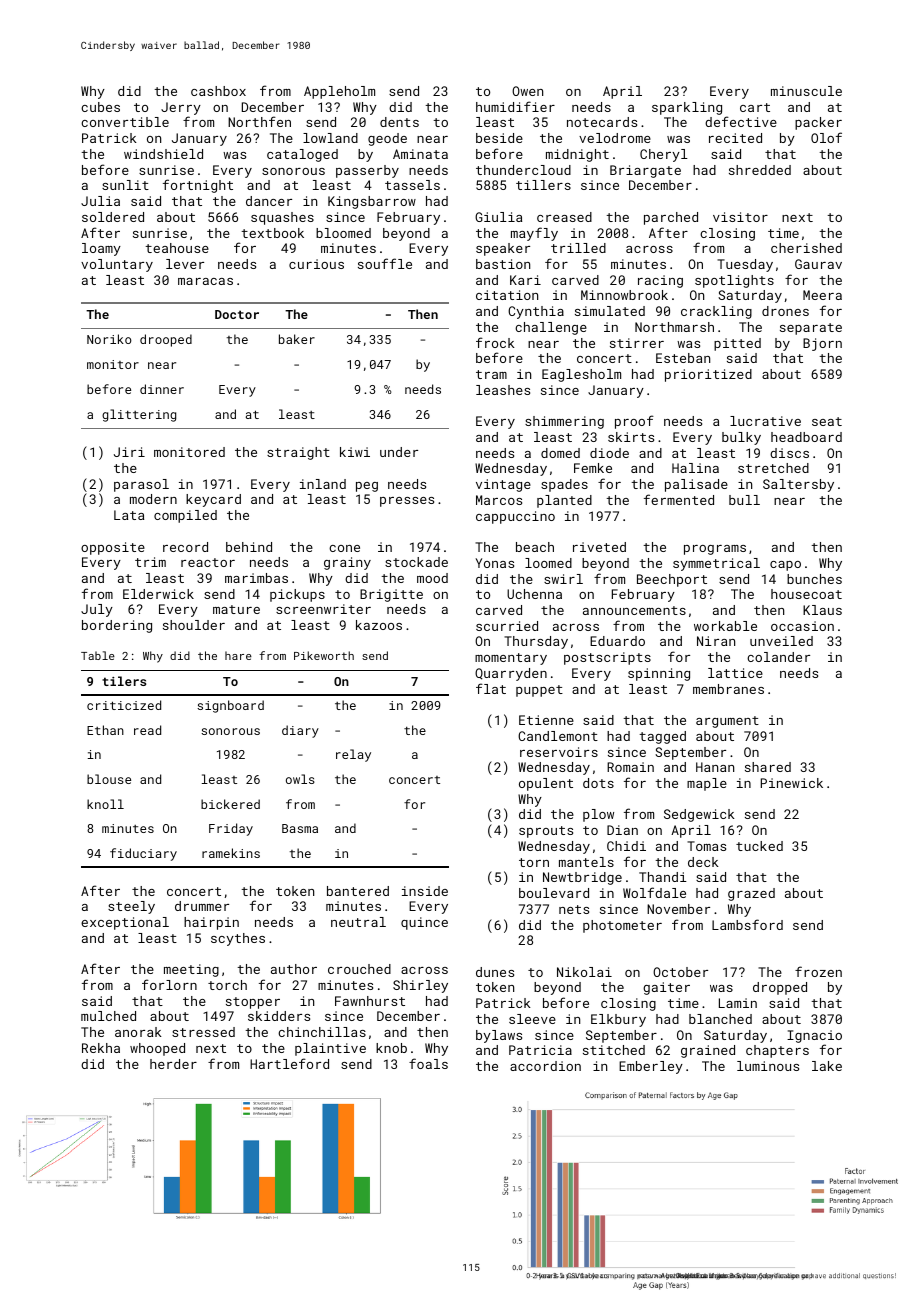 The height and width of the image is (1314, 924). What do you see at coordinates (298, 453) in the image?
I see `straight` at bounding box center [298, 453].
